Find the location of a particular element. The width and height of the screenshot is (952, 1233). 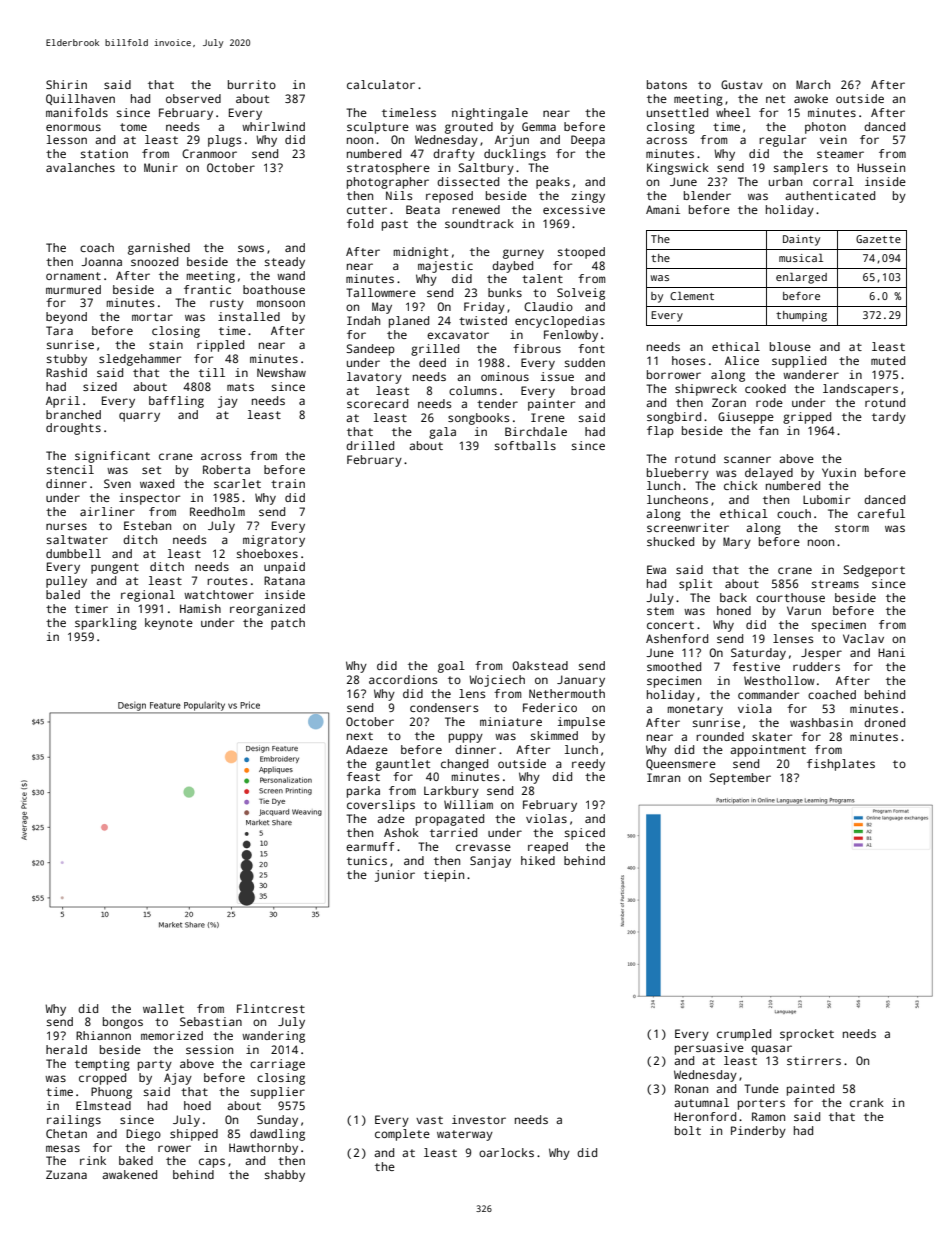

Deepa is located at coordinates (588, 141).
